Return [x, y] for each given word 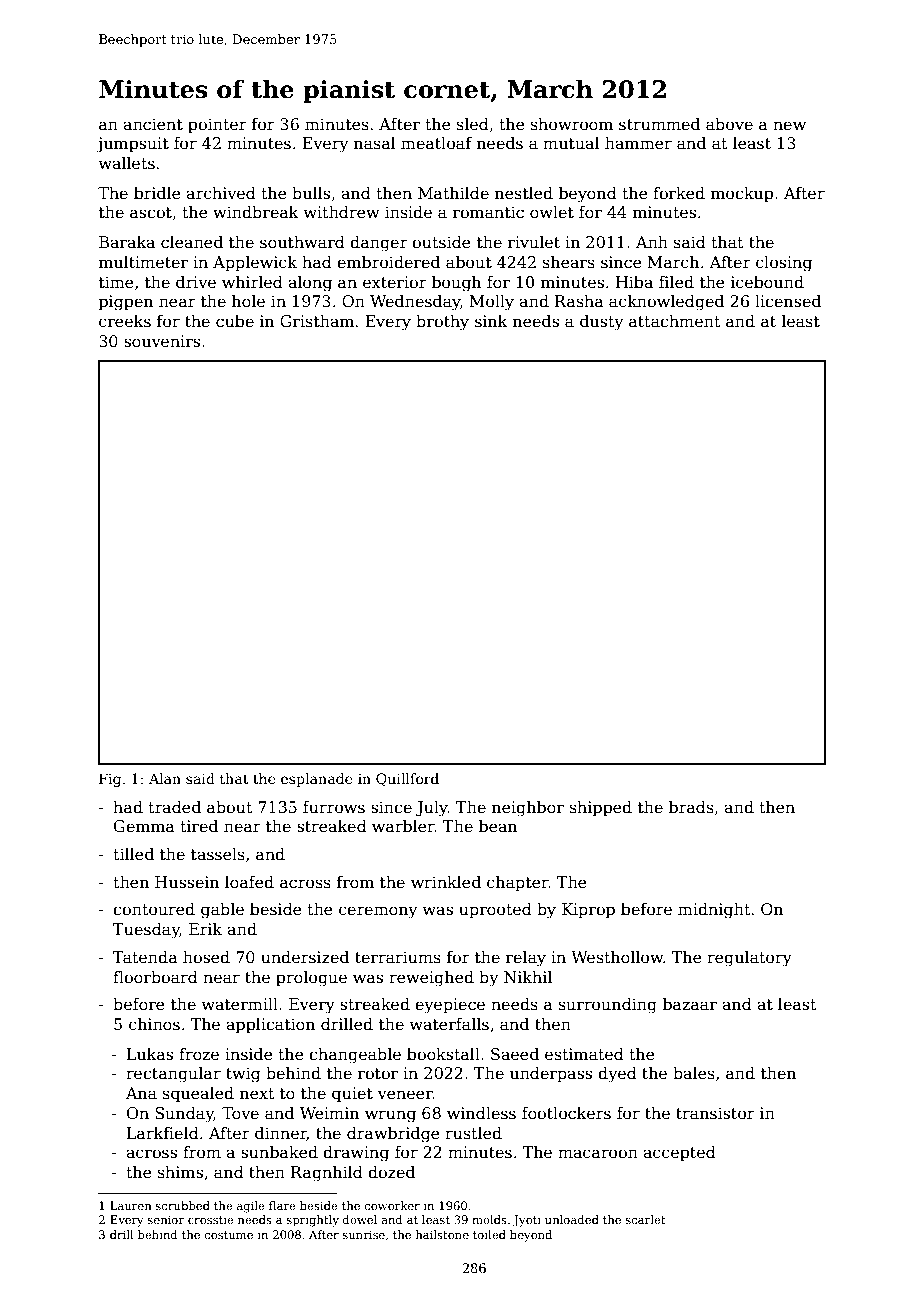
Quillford [407, 779]
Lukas [150, 1054]
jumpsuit [132, 145]
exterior [395, 282]
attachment [675, 321]
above [729, 124]
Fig [110, 780]
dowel [360, 1219]
